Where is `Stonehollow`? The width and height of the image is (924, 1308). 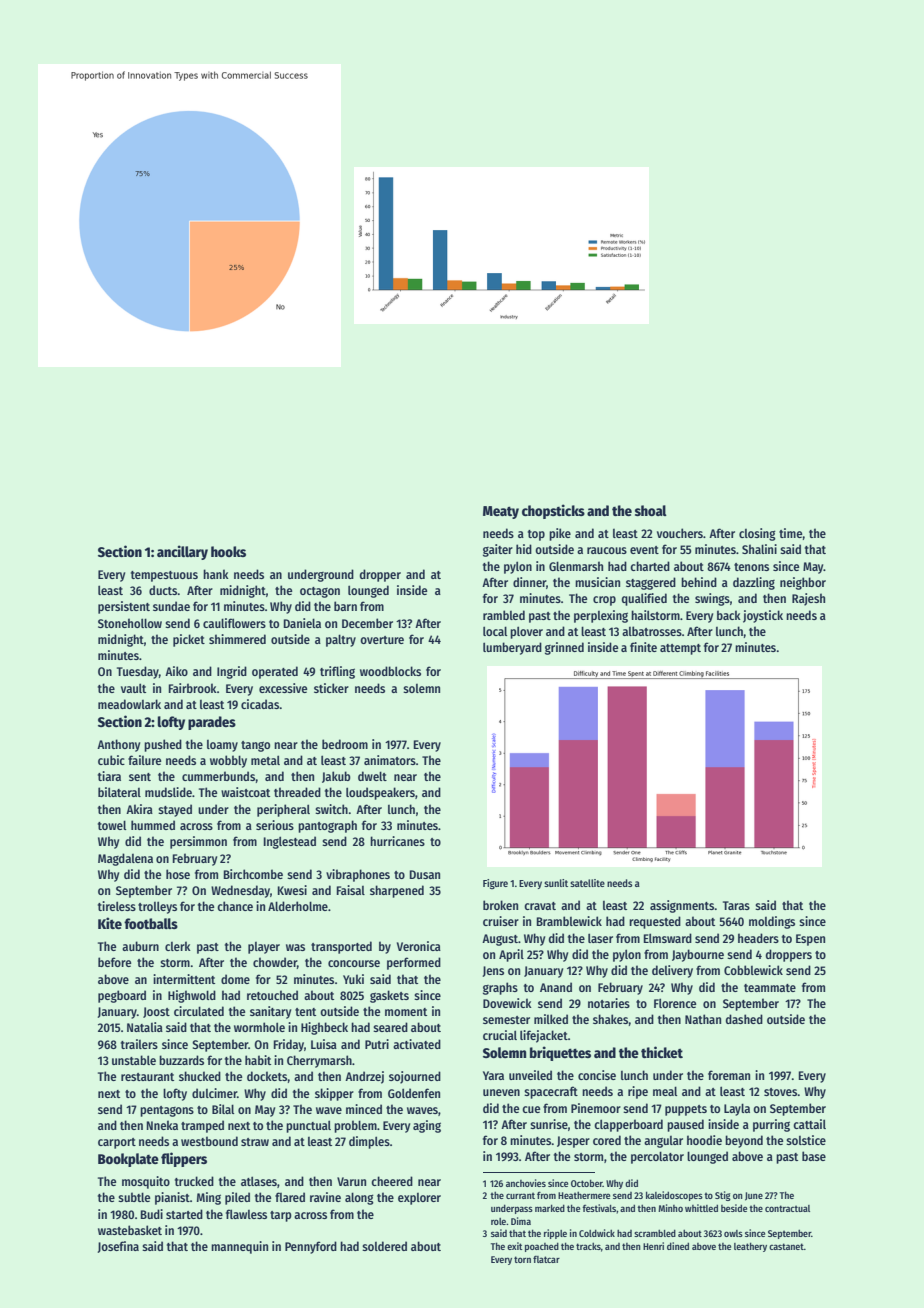
Stonehollow is located at coordinates (130, 623).
